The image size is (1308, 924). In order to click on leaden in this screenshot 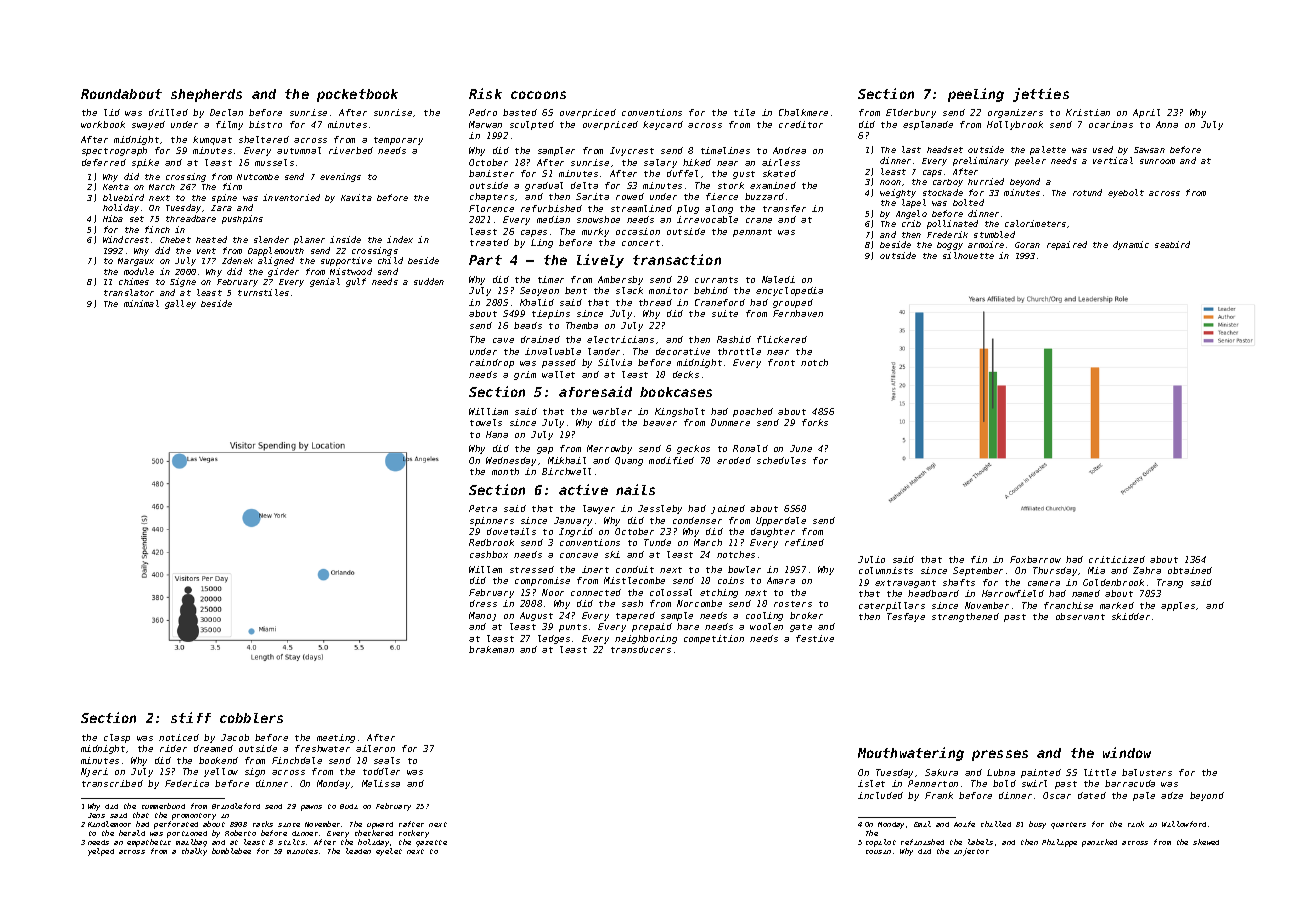, I will do `click(358, 851)`.
